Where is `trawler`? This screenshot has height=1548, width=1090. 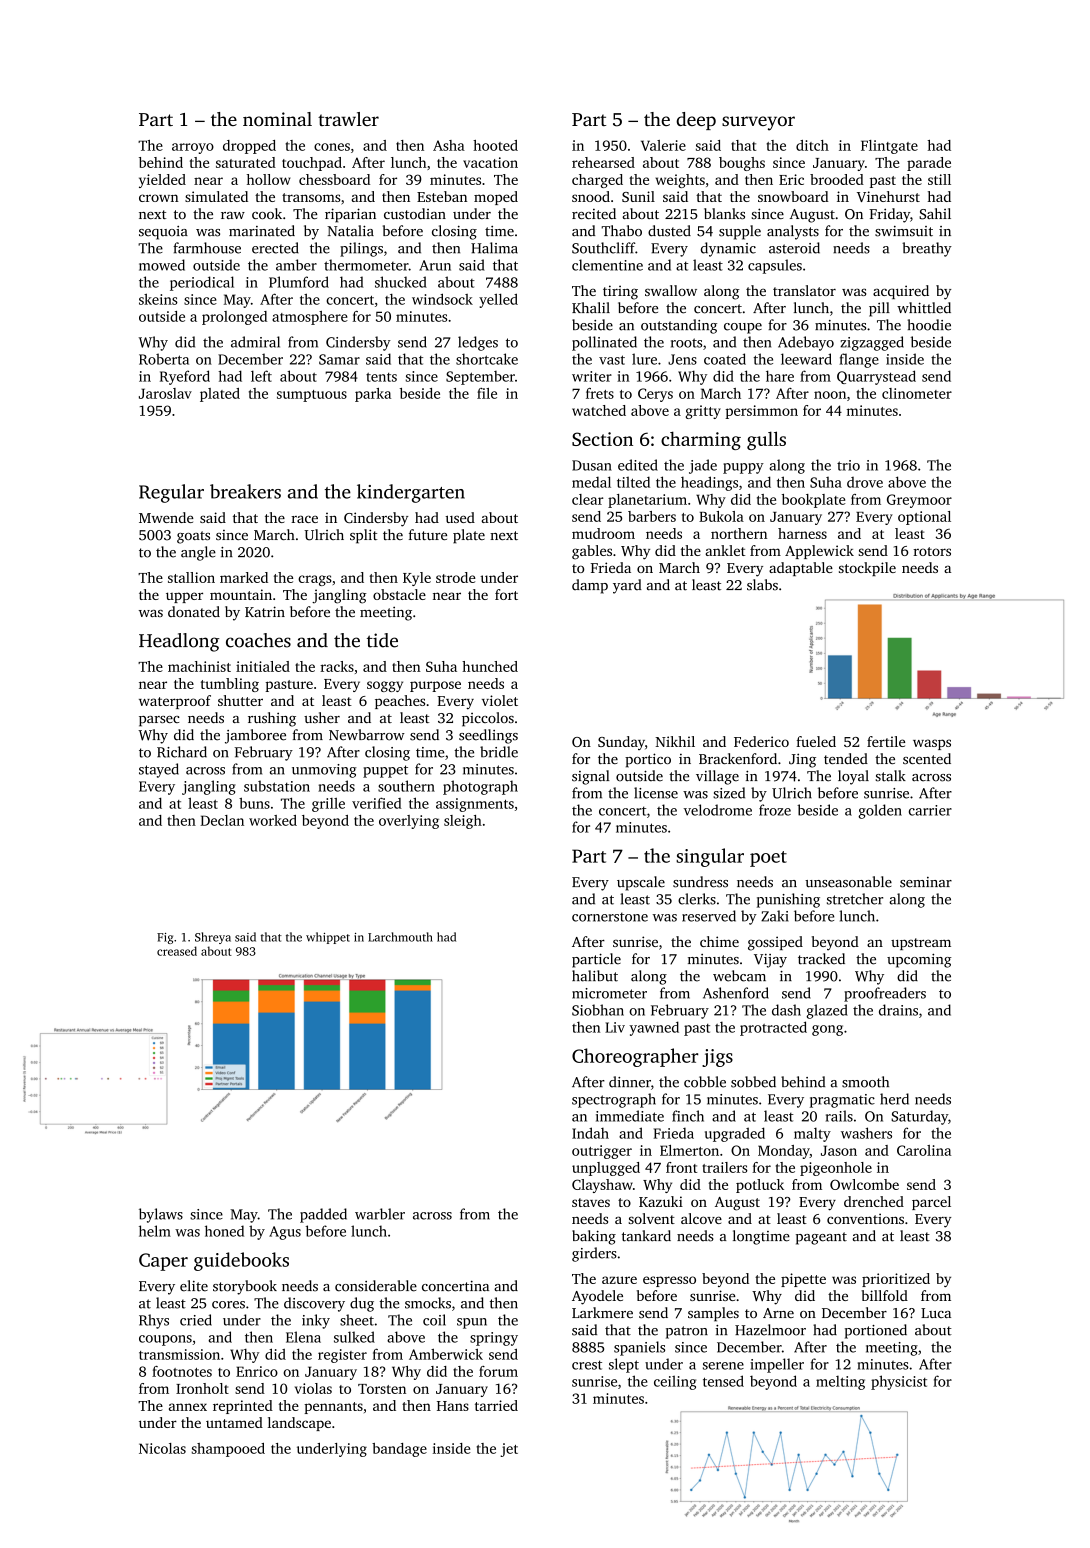 trawler is located at coordinates (348, 119).
